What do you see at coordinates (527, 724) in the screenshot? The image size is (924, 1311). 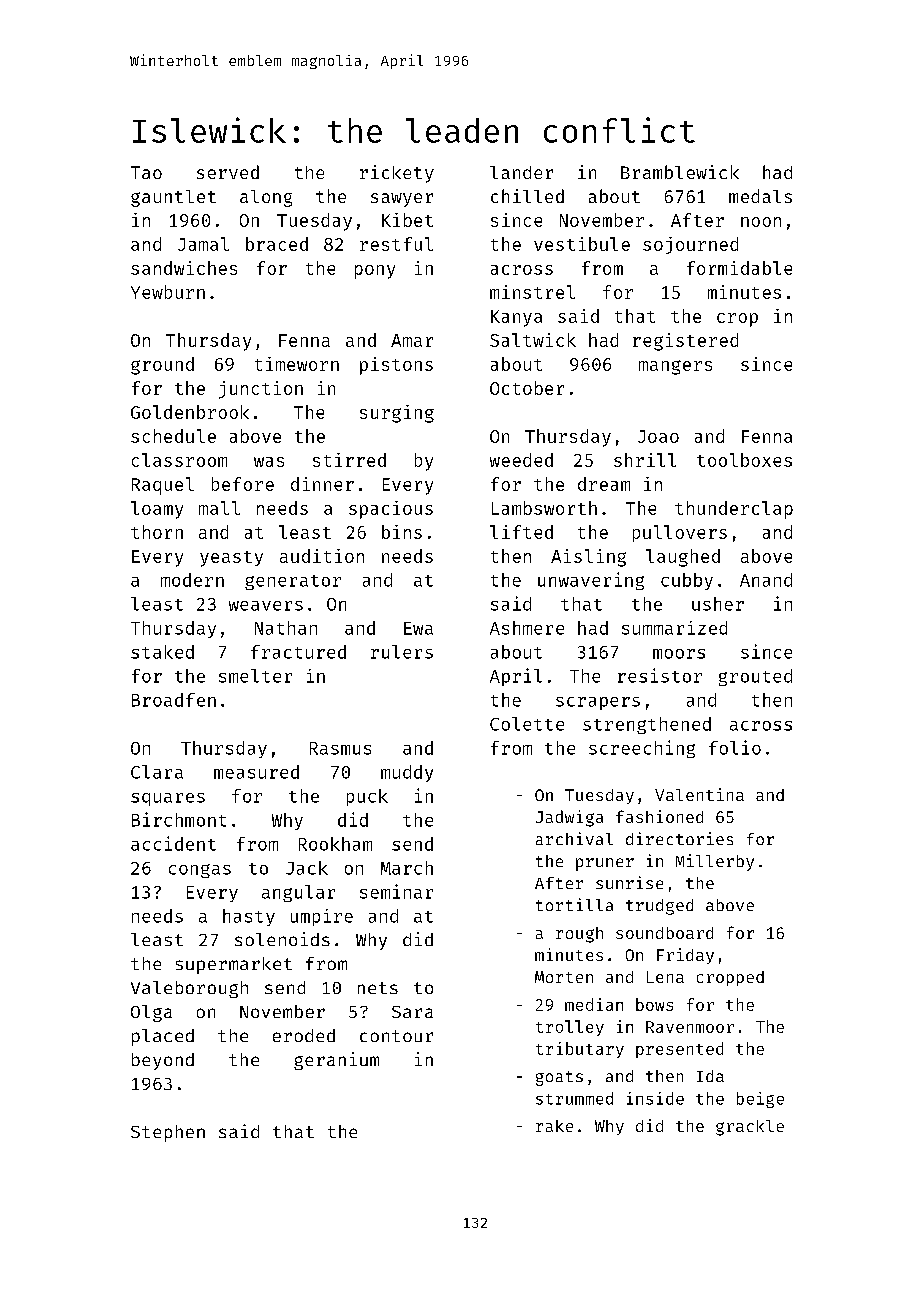 I see `Colette` at bounding box center [527, 724].
